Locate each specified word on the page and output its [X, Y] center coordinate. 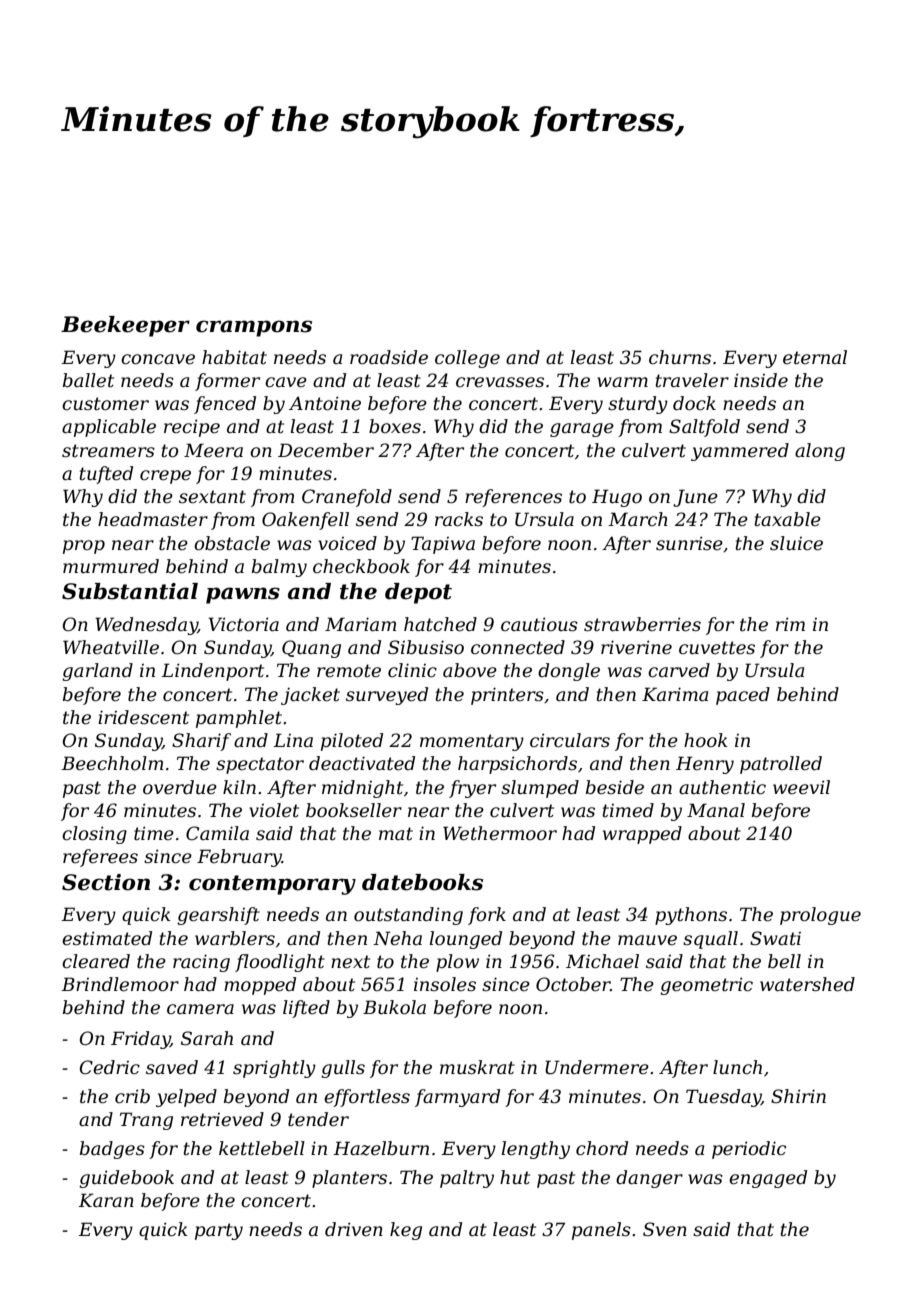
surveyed [387, 696]
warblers [235, 938]
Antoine [325, 403]
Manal [716, 810]
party [219, 1231]
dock [694, 403]
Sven [665, 1229]
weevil [801, 787]
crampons [254, 328]
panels [601, 1231]
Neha [397, 938]
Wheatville [111, 647]
